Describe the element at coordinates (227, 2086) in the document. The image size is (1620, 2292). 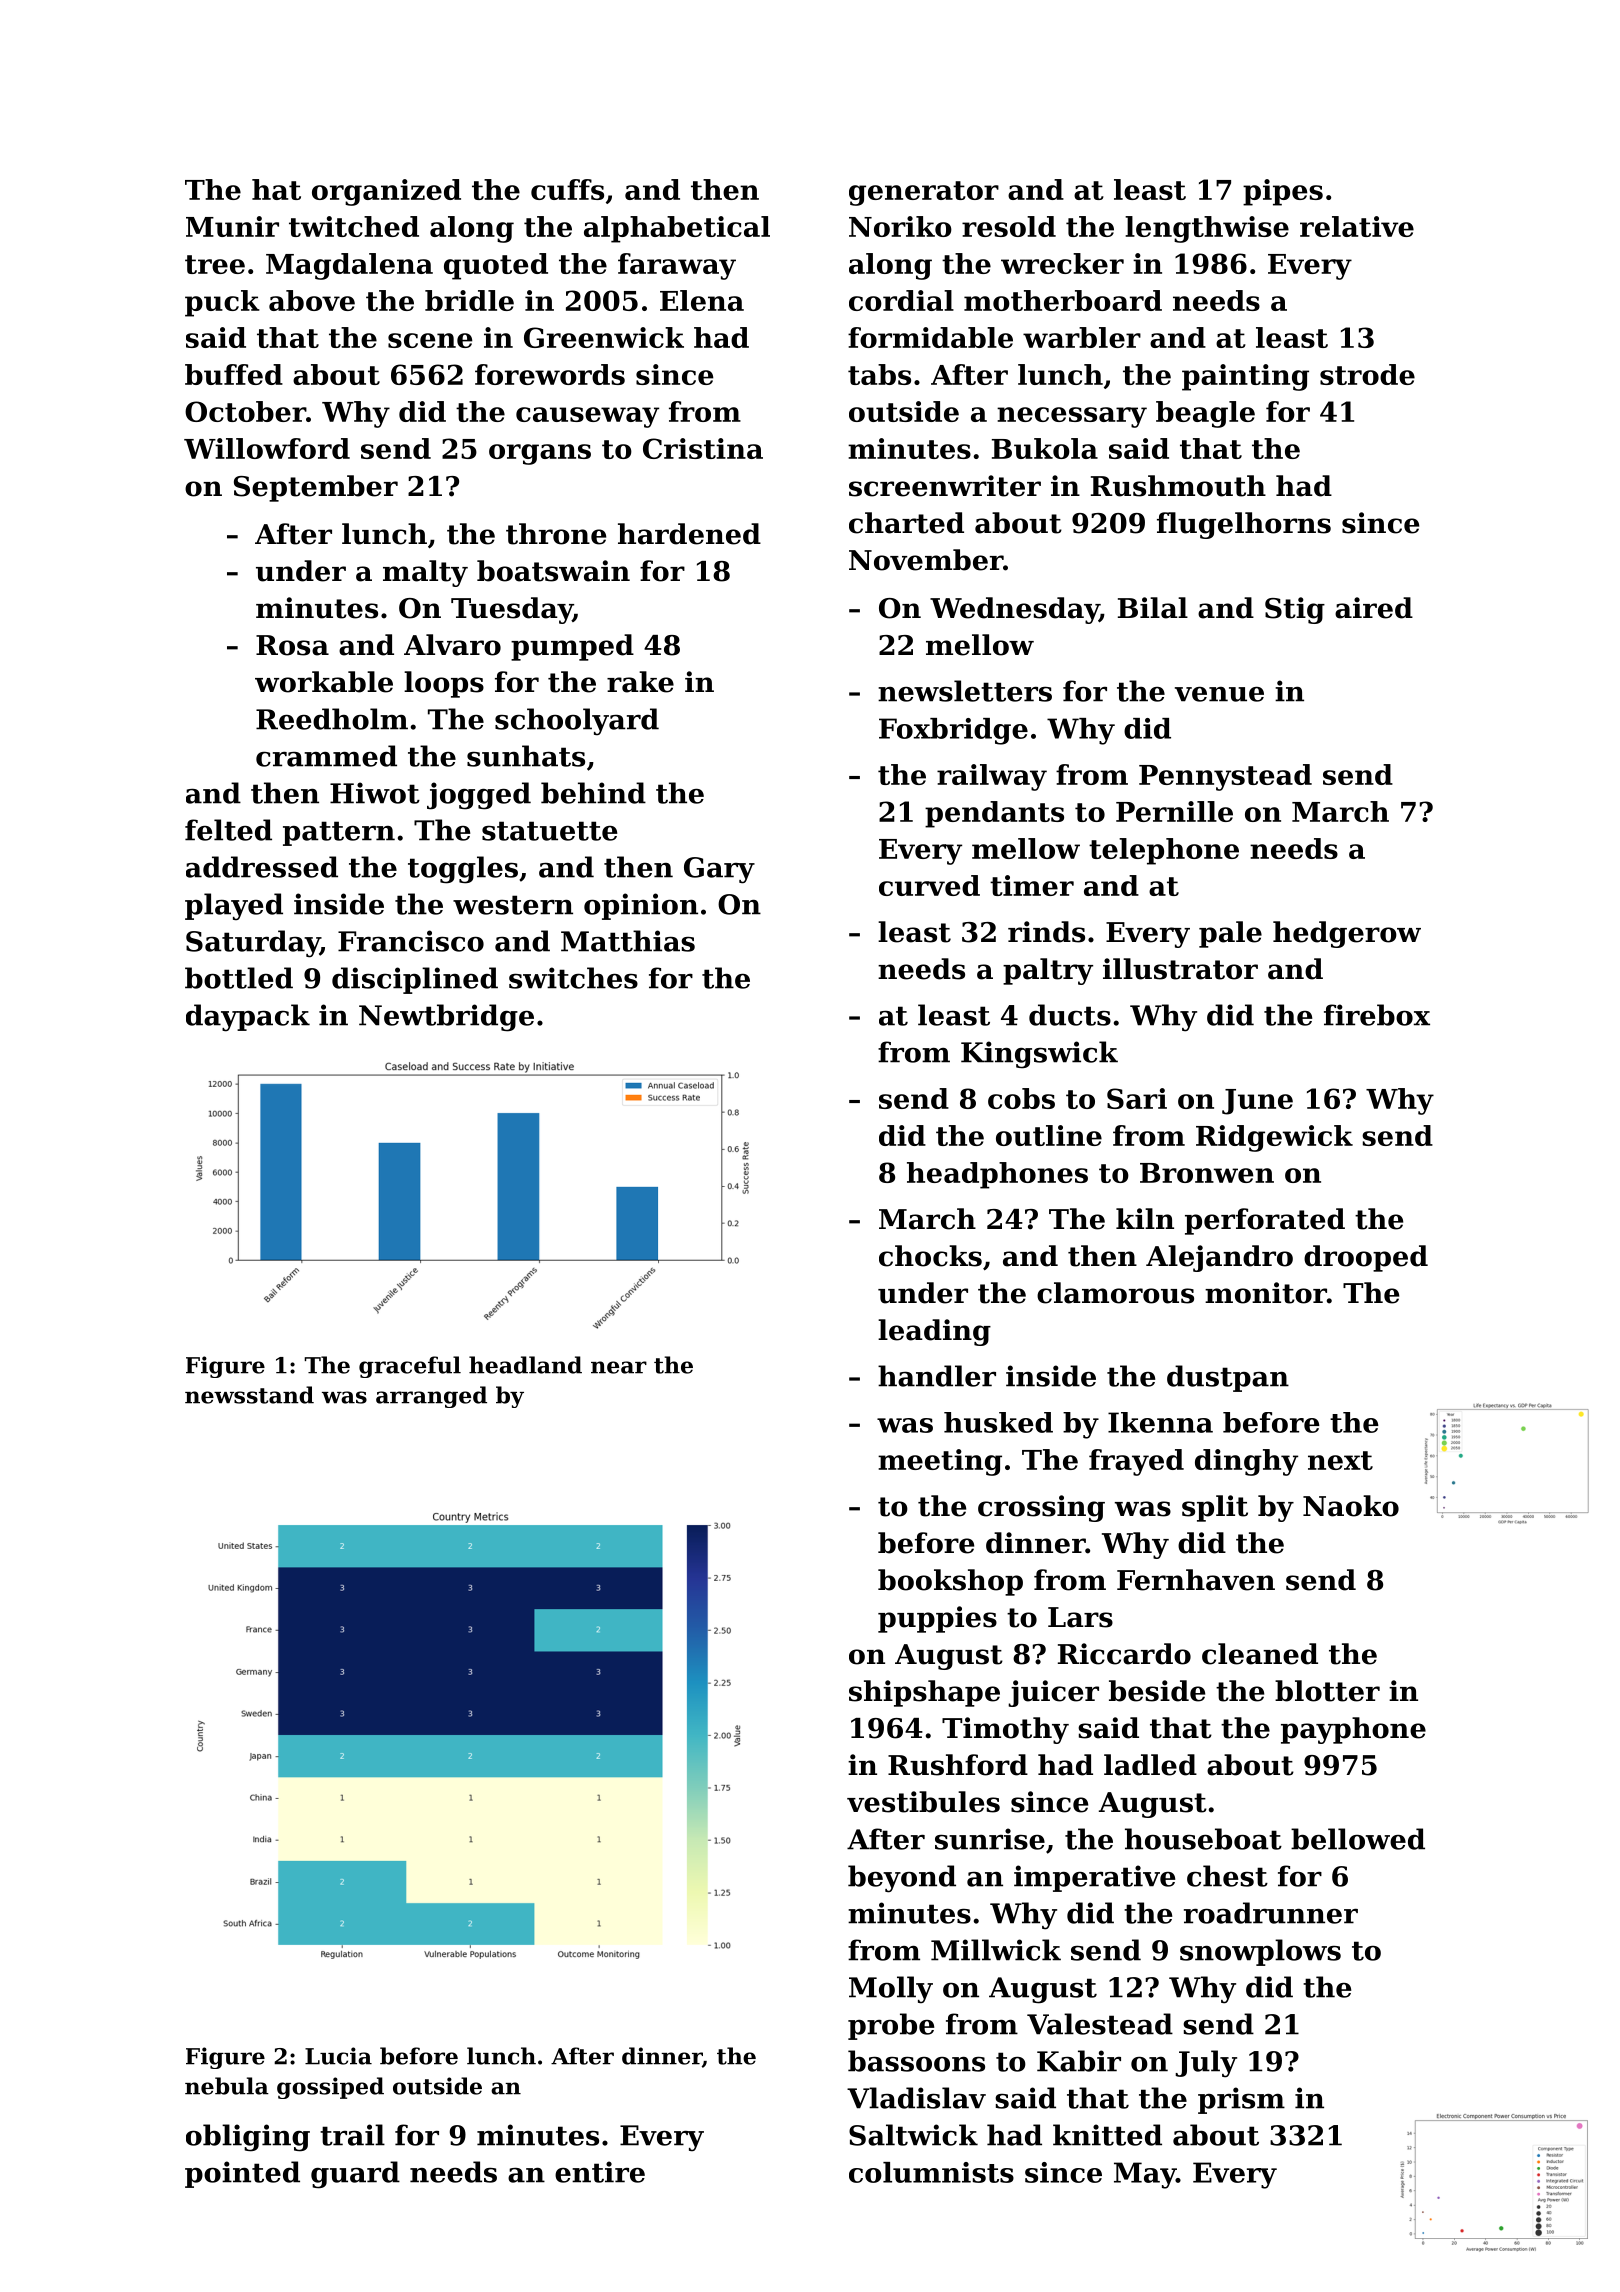
I see `nebula` at that location.
